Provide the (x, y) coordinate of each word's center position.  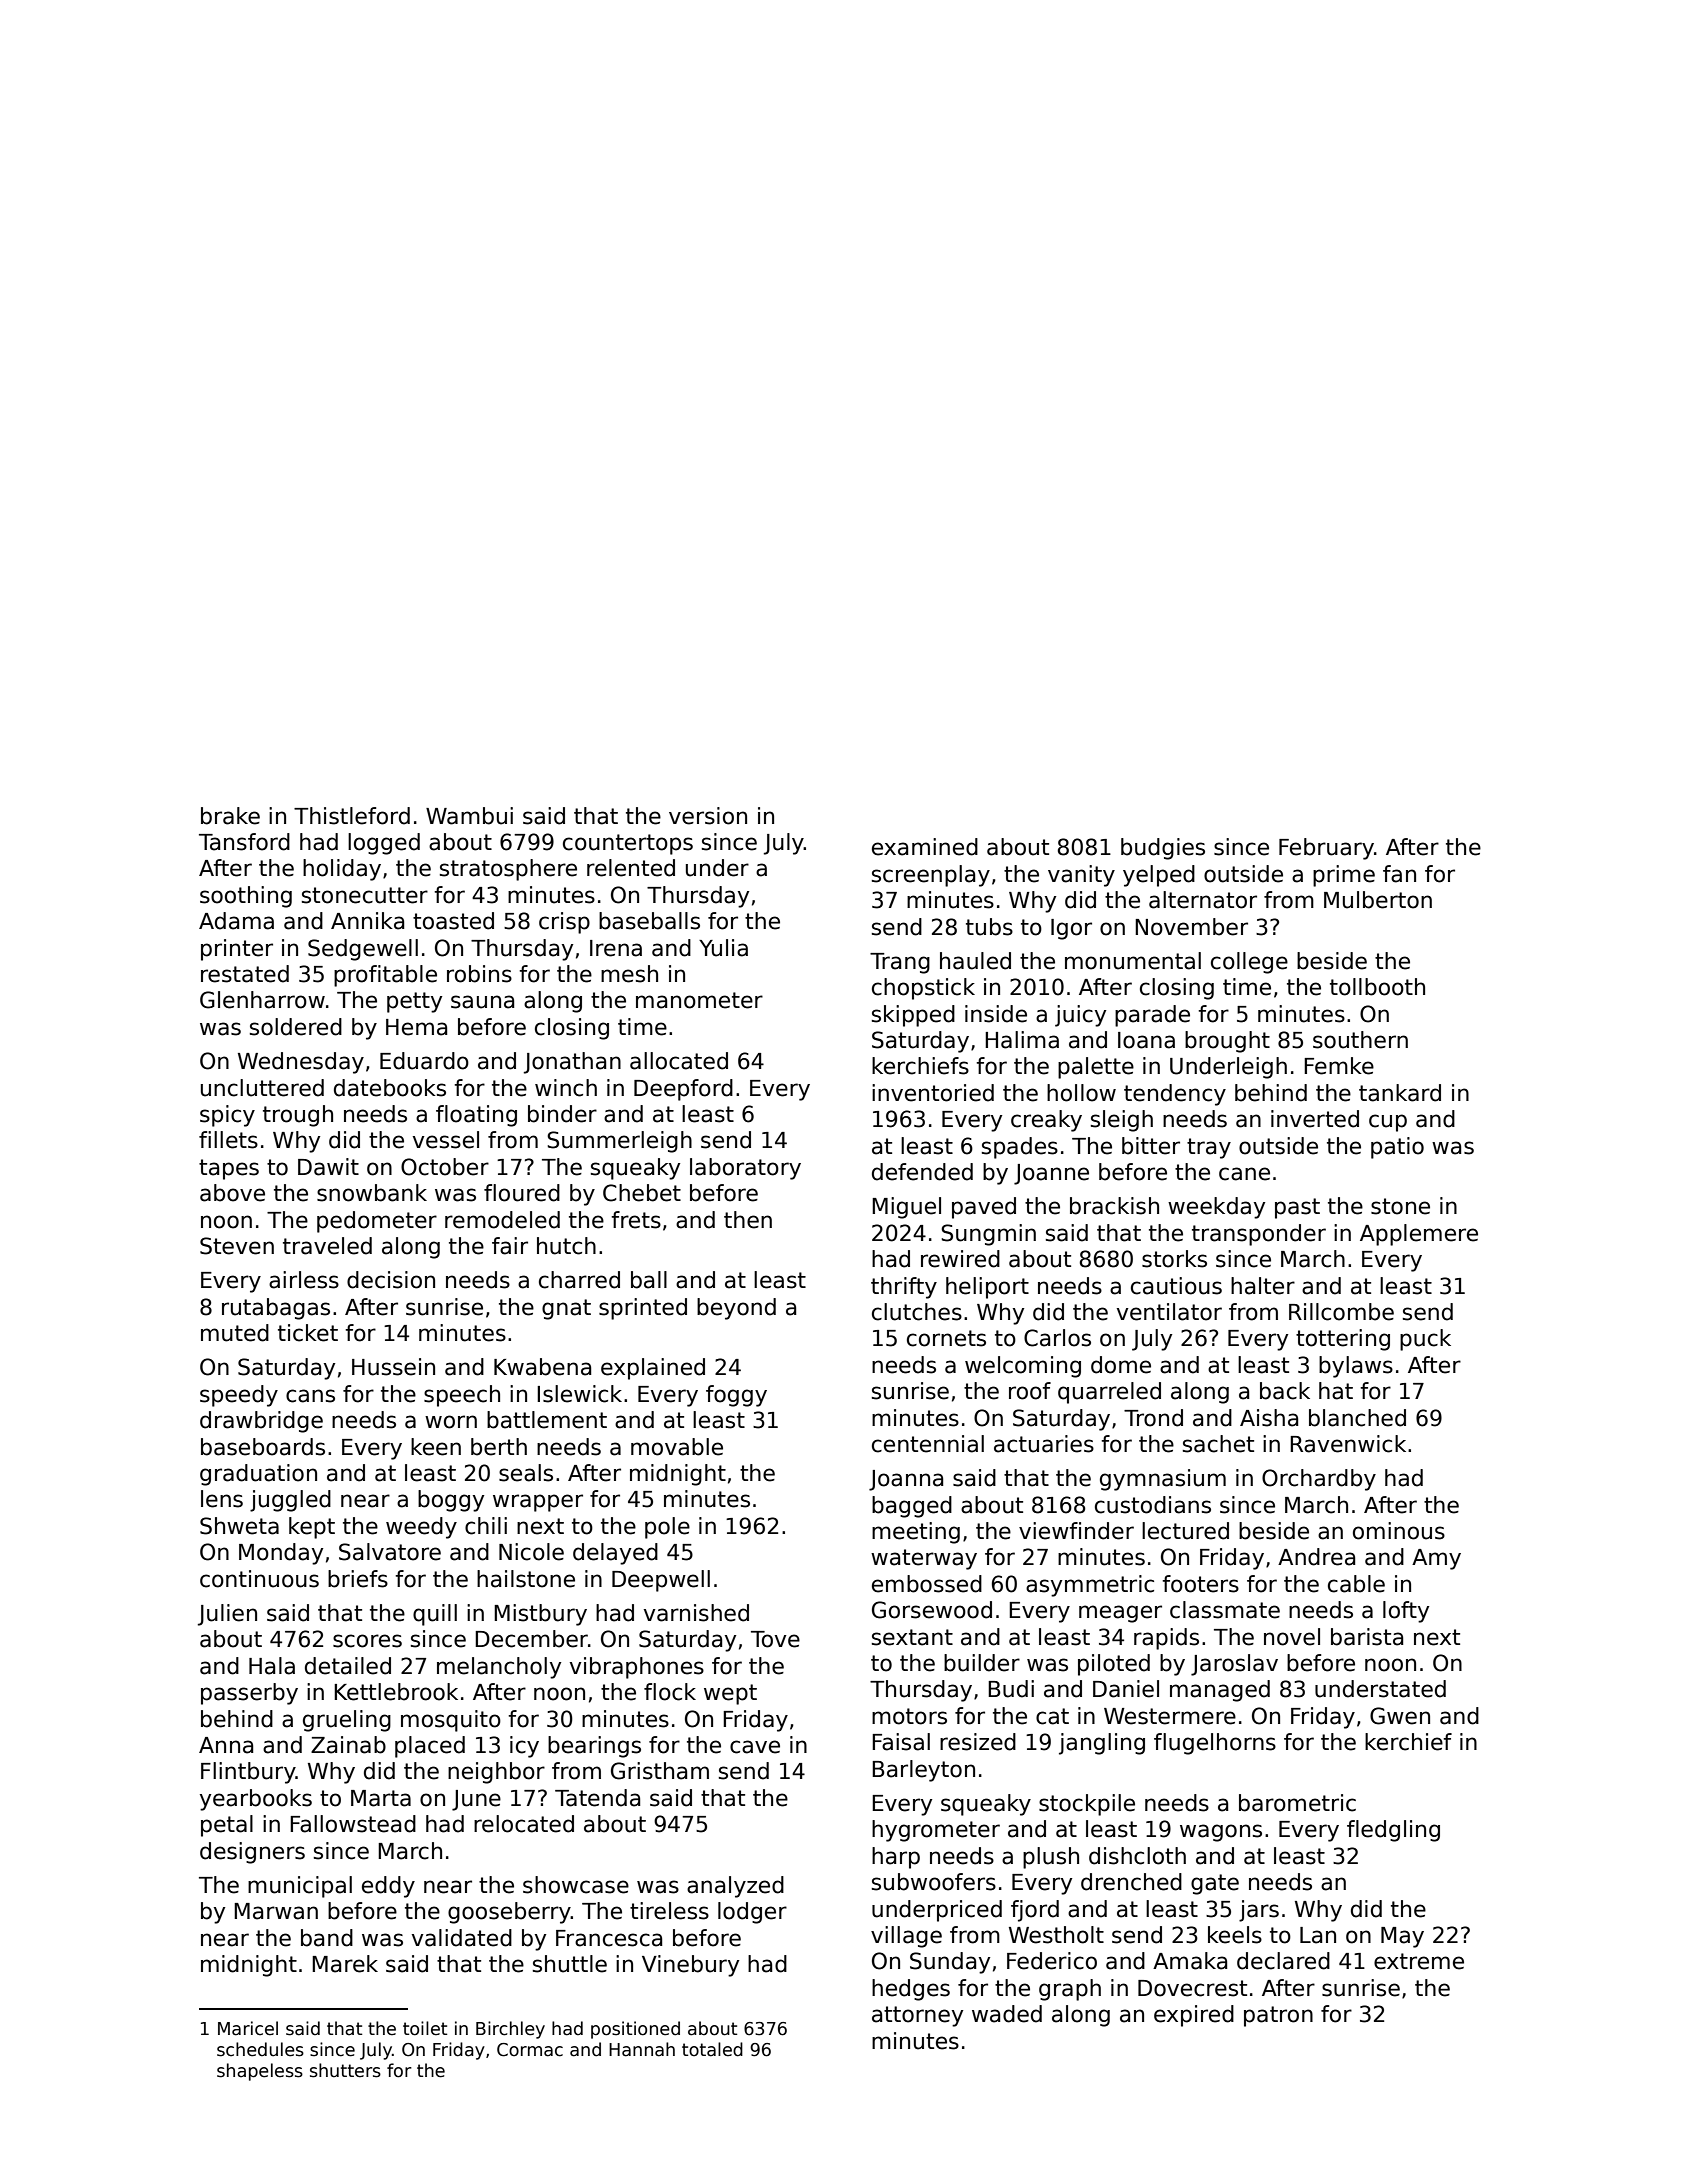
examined (925, 847)
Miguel (906, 1208)
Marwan (276, 1911)
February (1326, 849)
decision (391, 1280)
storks (1174, 1259)
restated (245, 974)
